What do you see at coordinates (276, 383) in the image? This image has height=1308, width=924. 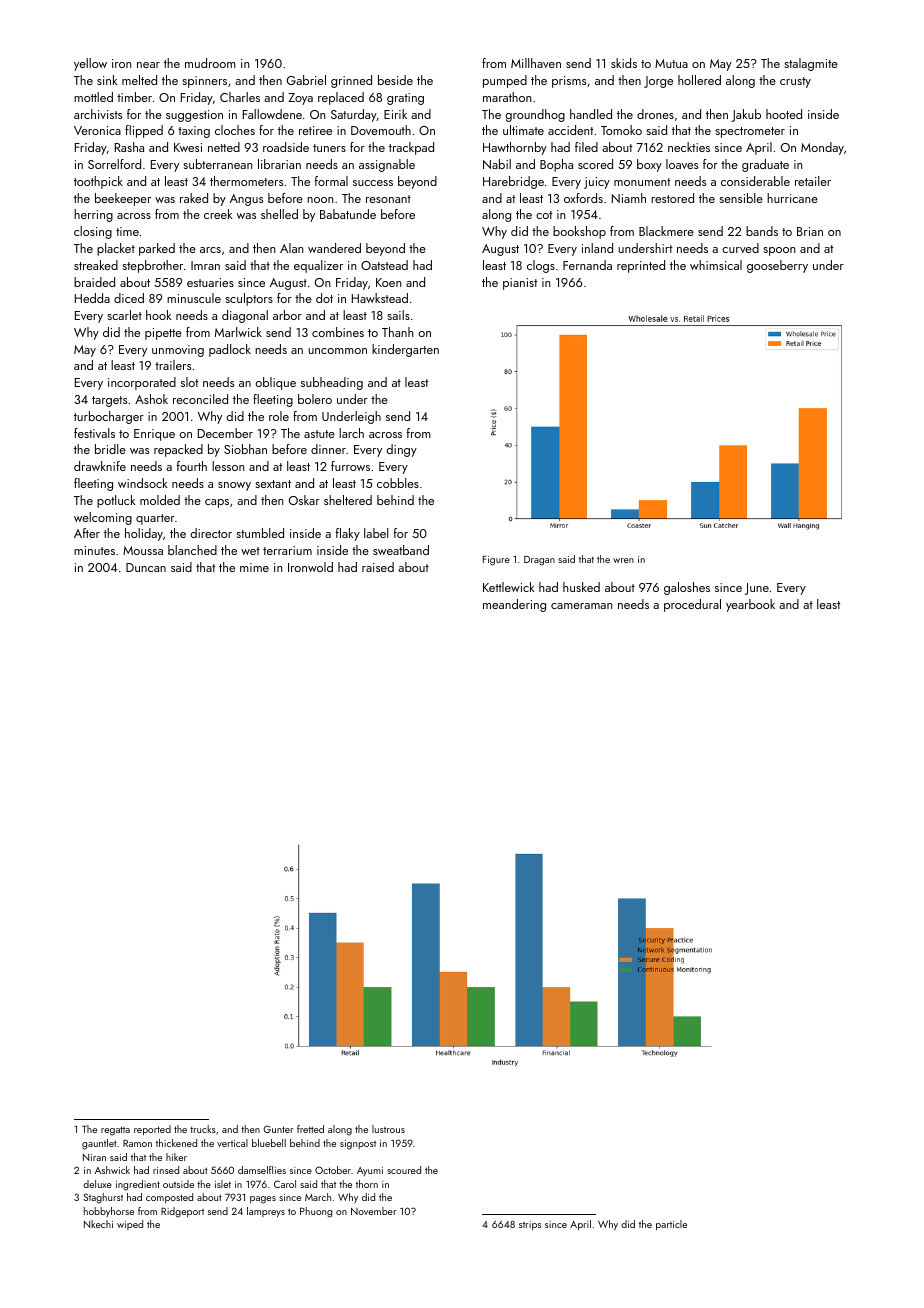 I see `oblique` at bounding box center [276, 383].
